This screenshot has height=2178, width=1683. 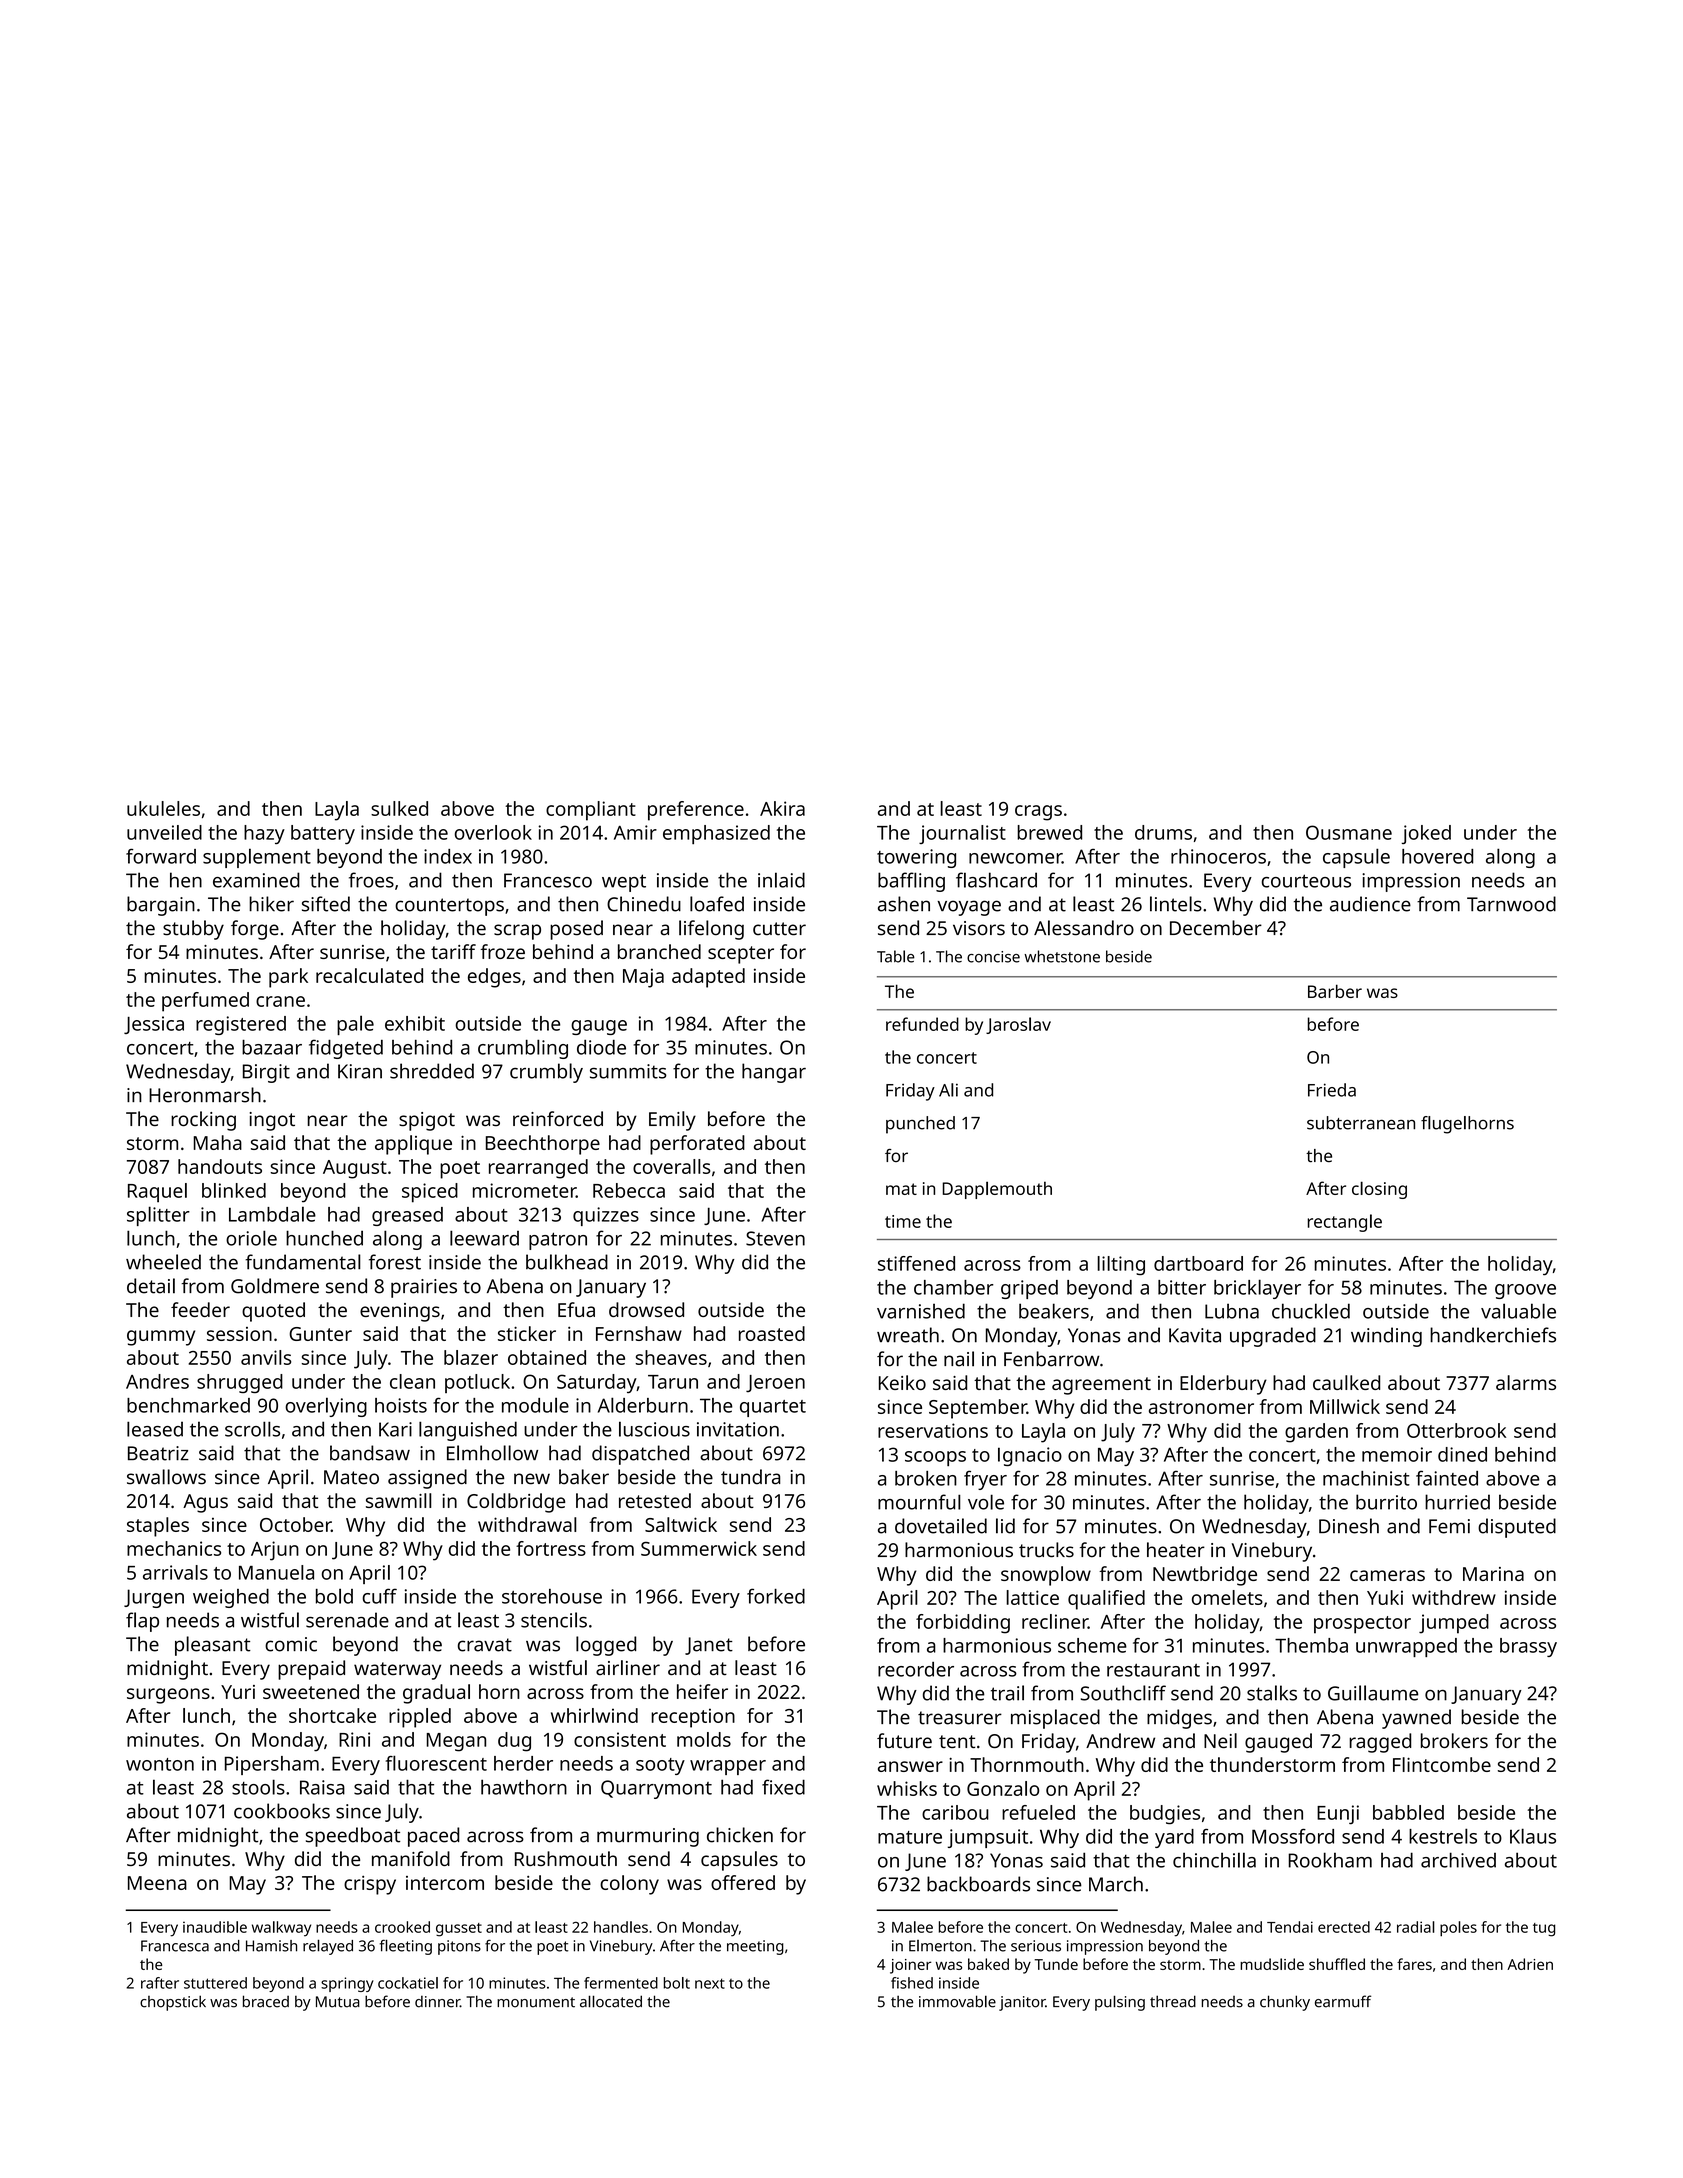 I want to click on upgraded, so click(x=1273, y=1337).
